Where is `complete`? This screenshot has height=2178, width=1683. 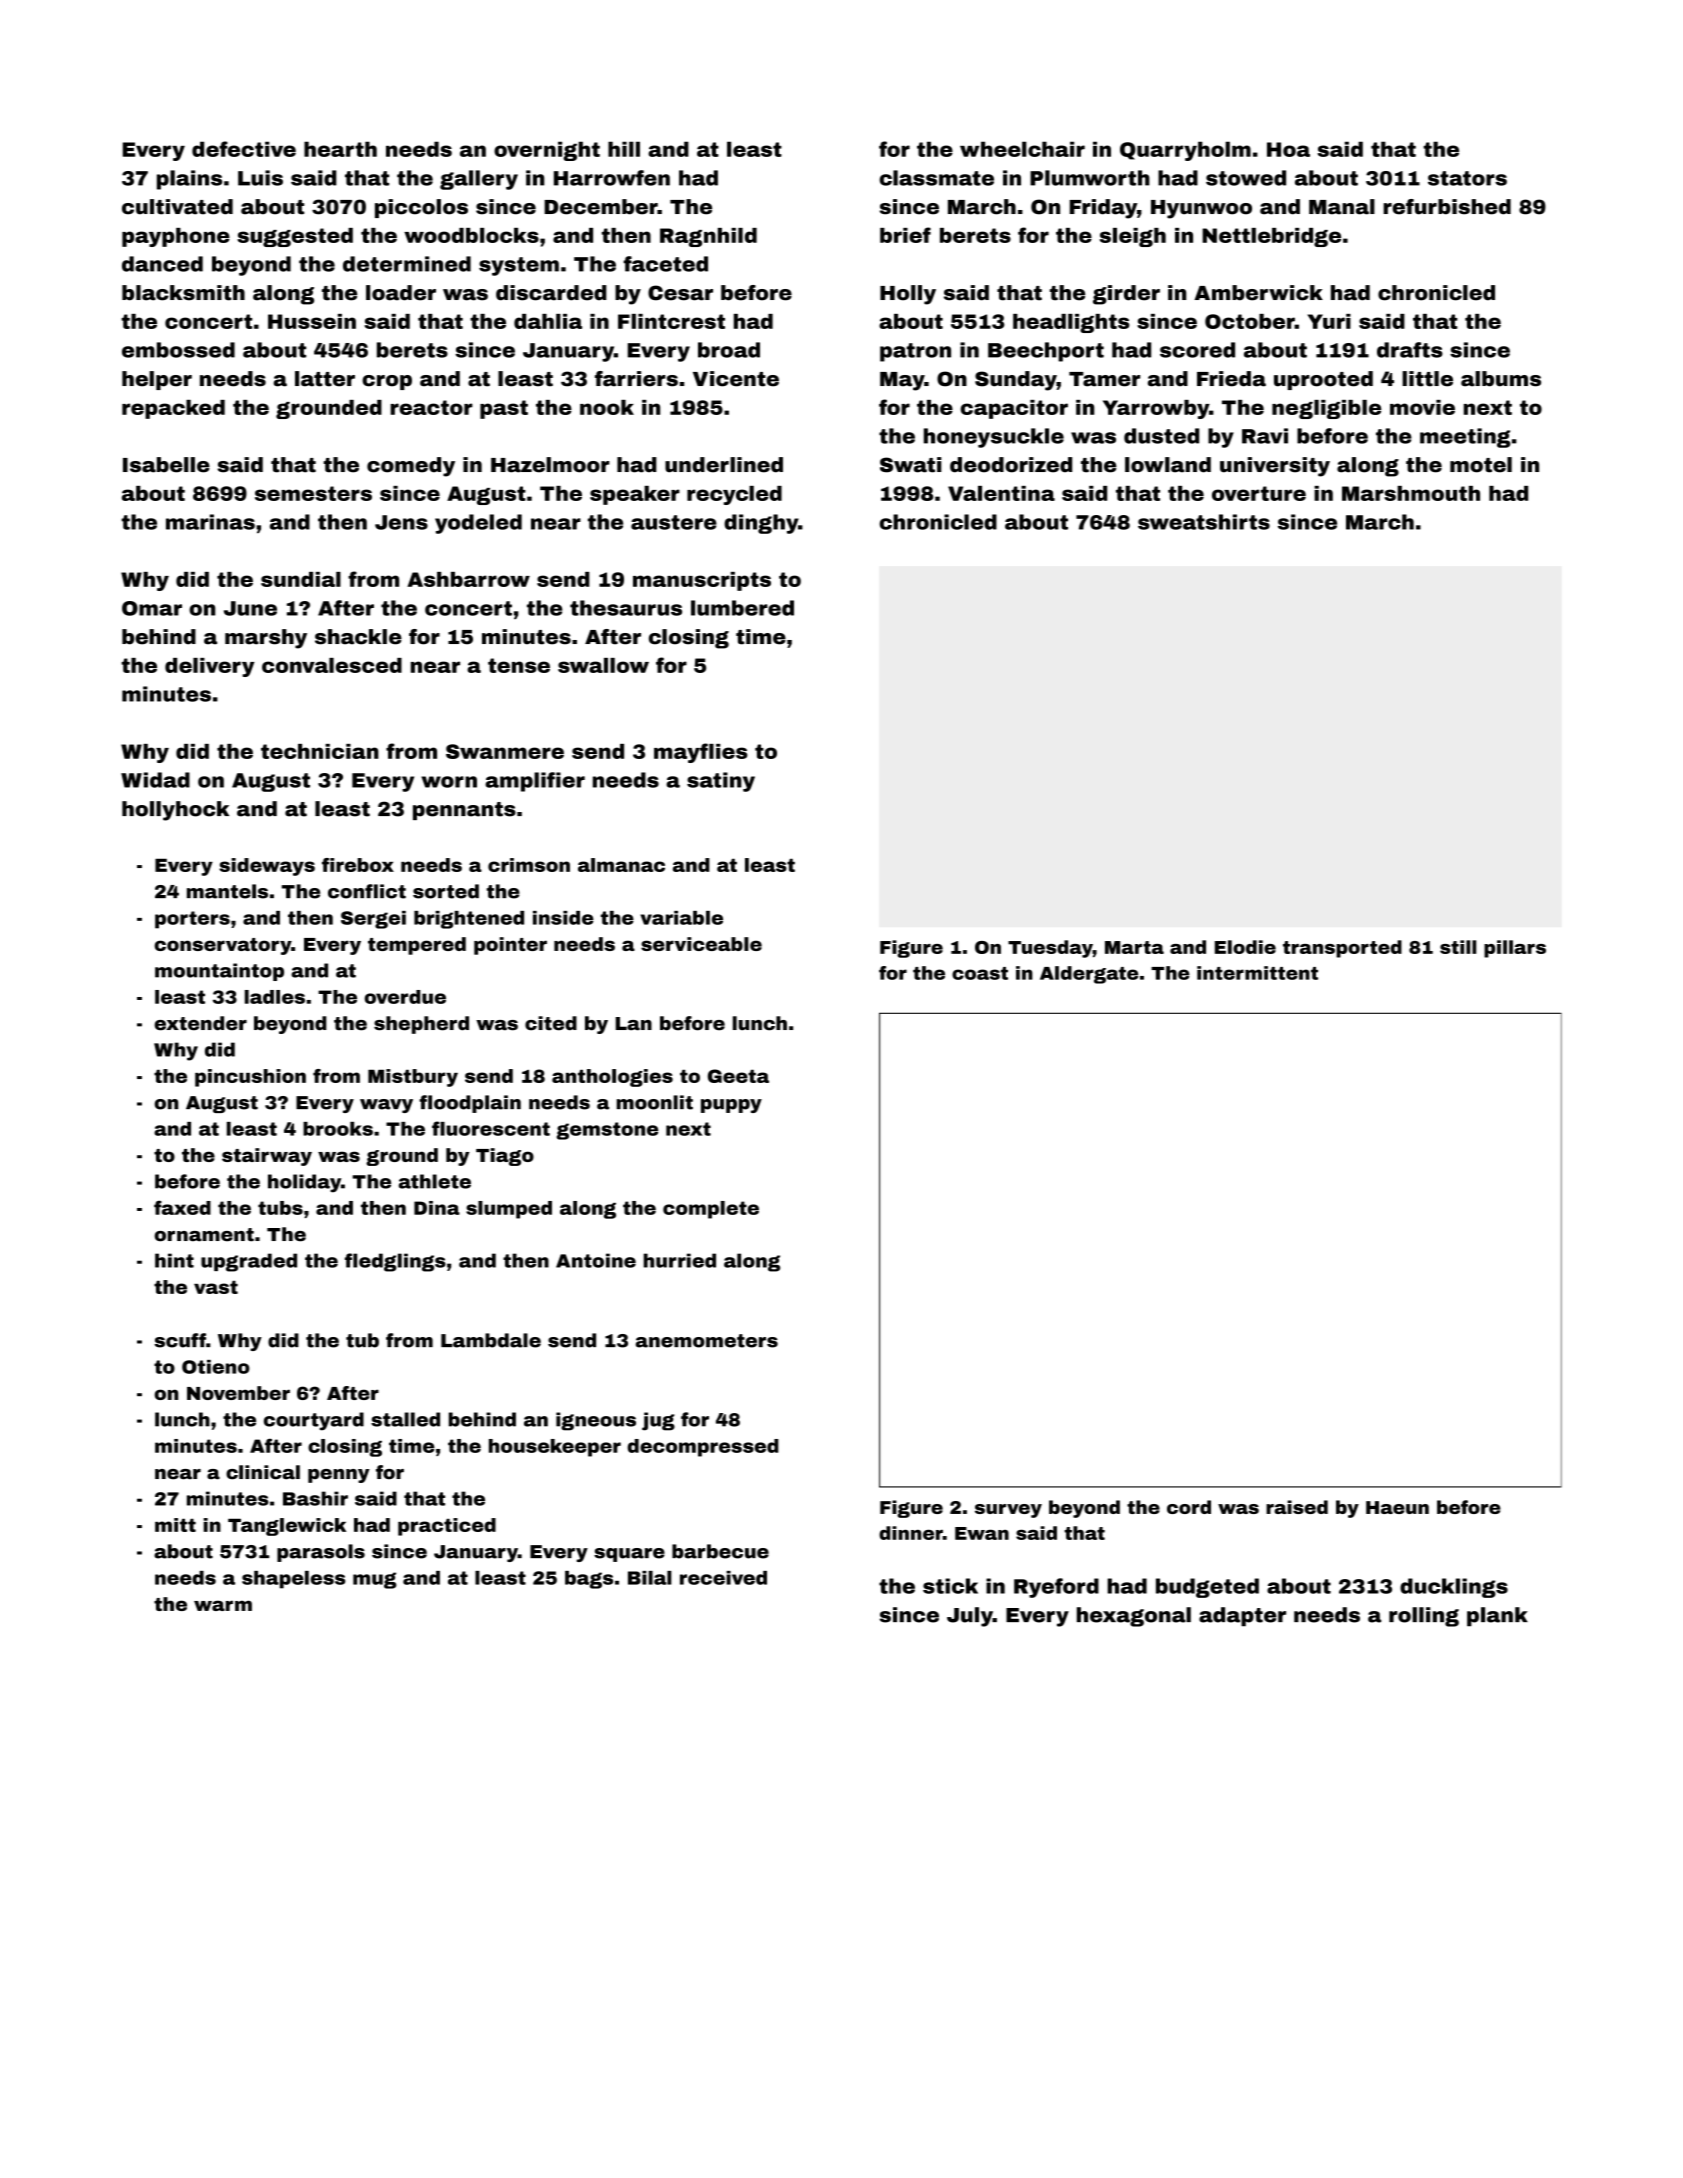 complete is located at coordinates (711, 1210).
